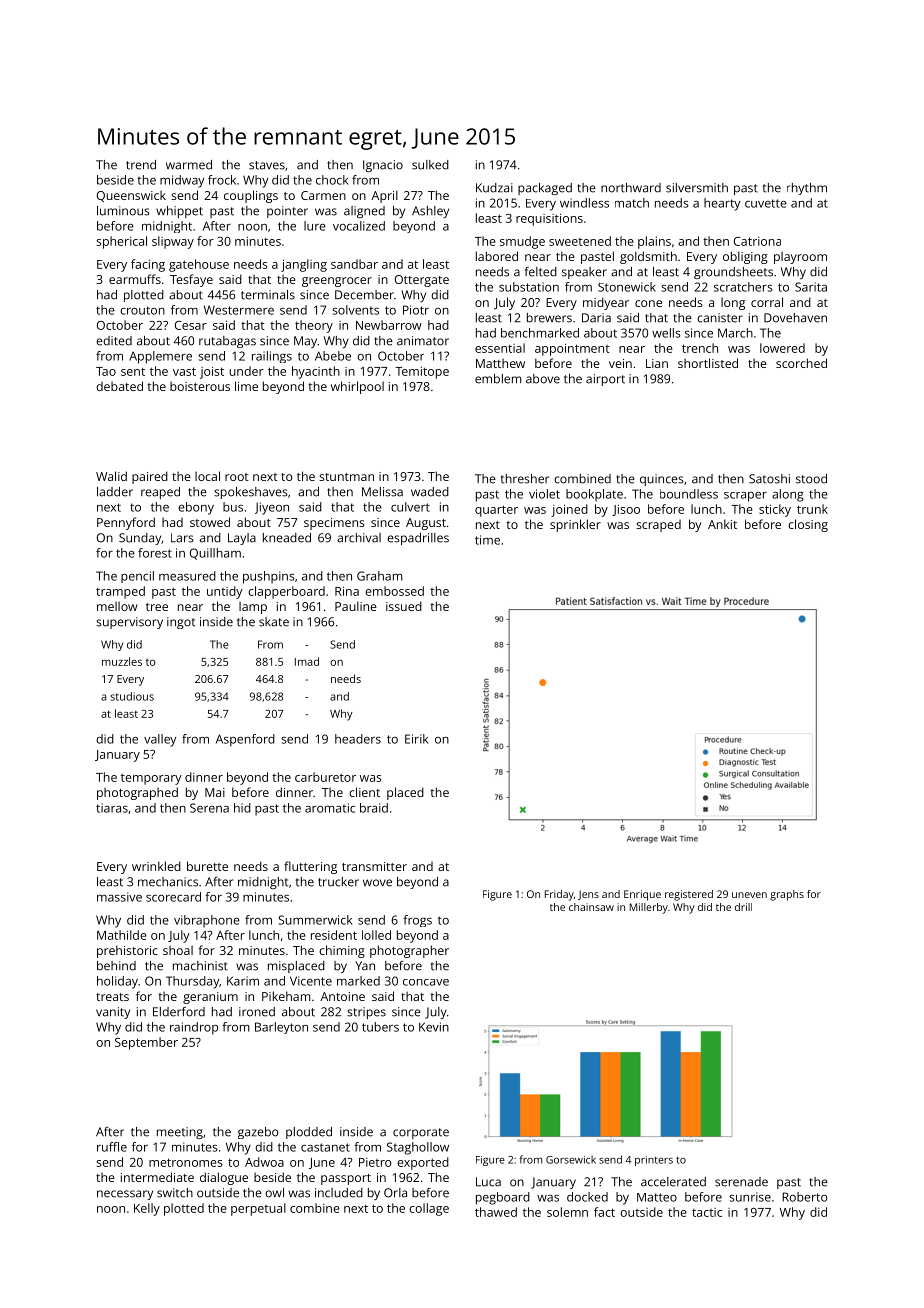  I want to click on burette, so click(207, 866).
